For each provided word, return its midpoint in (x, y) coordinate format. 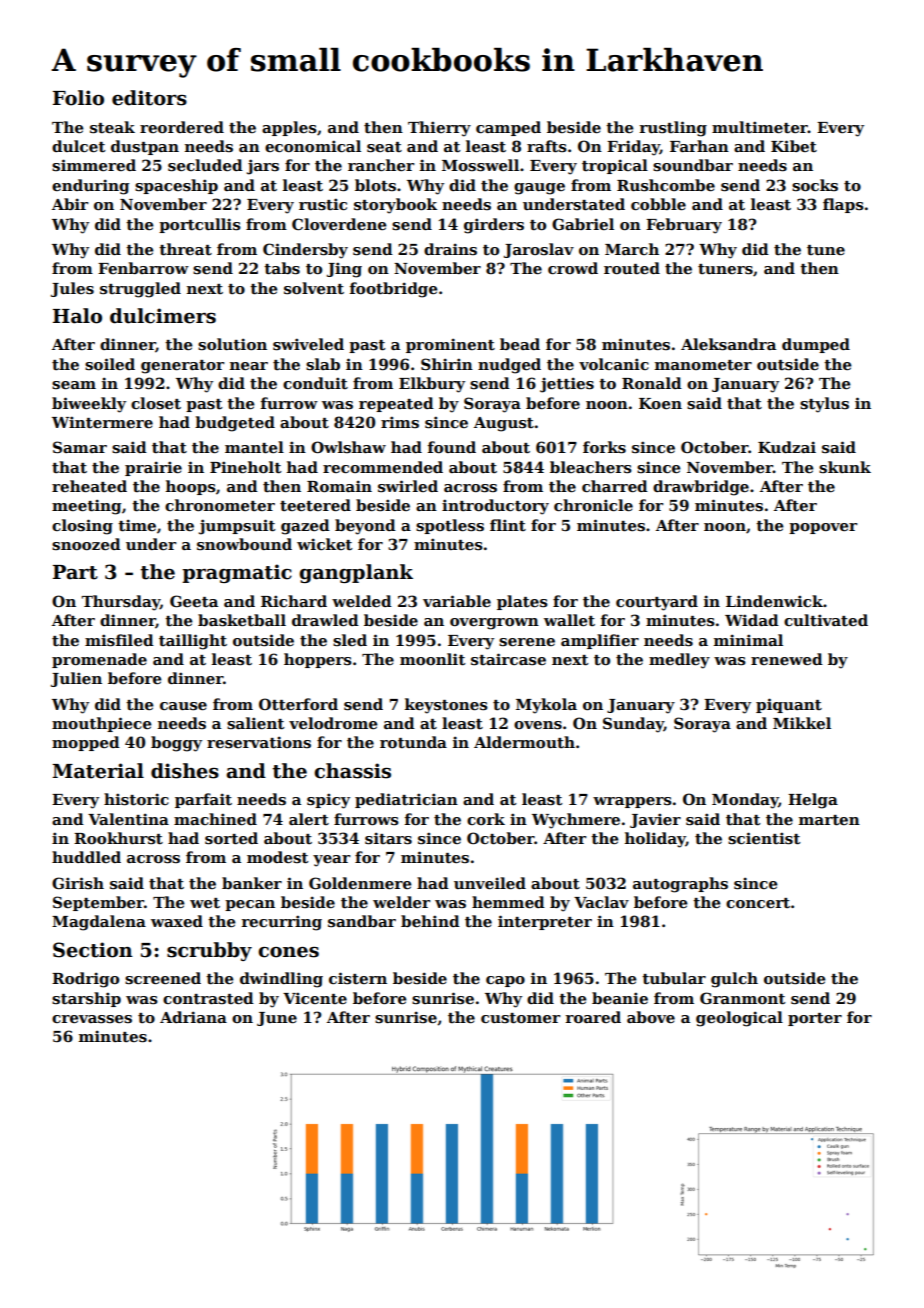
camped (508, 128)
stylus (824, 405)
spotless (450, 526)
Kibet (794, 146)
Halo (77, 316)
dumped (816, 345)
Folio (78, 98)
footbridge (394, 290)
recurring (282, 923)
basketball (242, 620)
